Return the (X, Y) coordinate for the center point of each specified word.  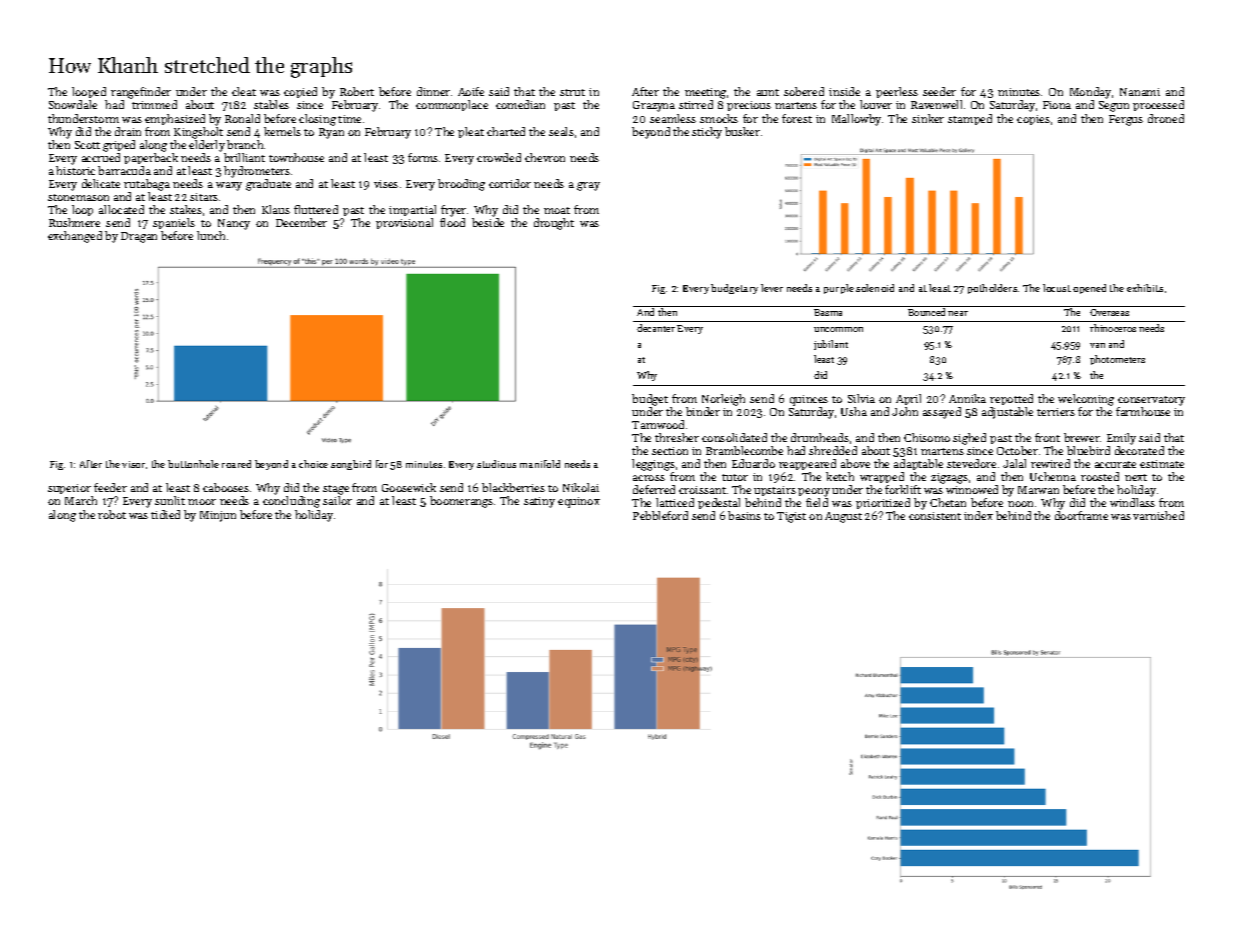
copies (1033, 120)
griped (119, 146)
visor (133, 464)
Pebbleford (660, 515)
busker (742, 131)
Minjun (218, 516)
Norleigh (723, 400)
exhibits (1145, 288)
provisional (404, 223)
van (1097, 345)
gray (588, 186)
